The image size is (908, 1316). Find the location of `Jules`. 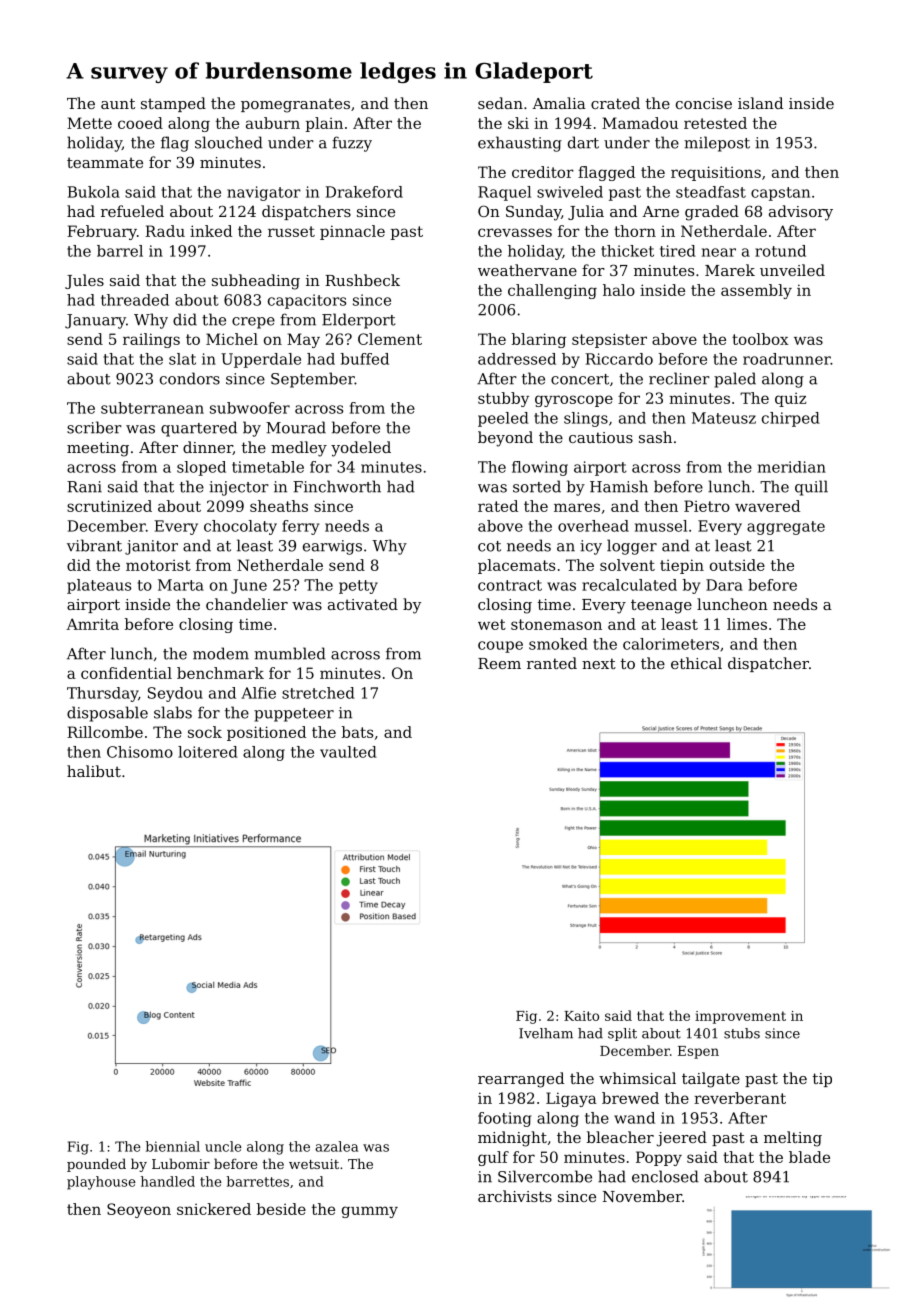

Jules is located at coordinates (84, 281).
